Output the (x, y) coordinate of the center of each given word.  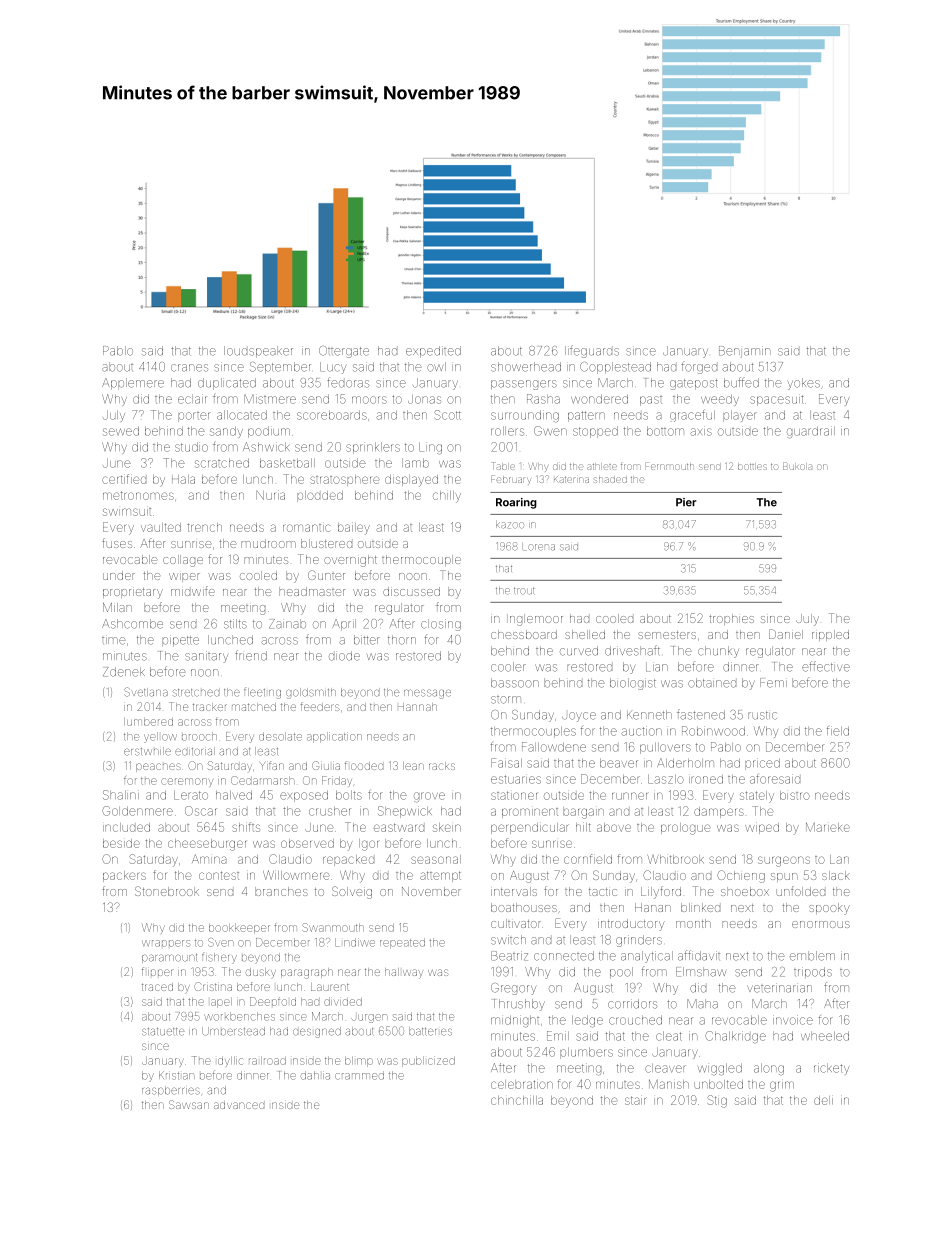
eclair (192, 399)
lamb (415, 463)
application (334, 737)
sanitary (206, 657)
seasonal (436, 859)
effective (826, 666)
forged (699, 368)
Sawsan (189, 1104)
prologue (686, 829)
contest (219, 875)
